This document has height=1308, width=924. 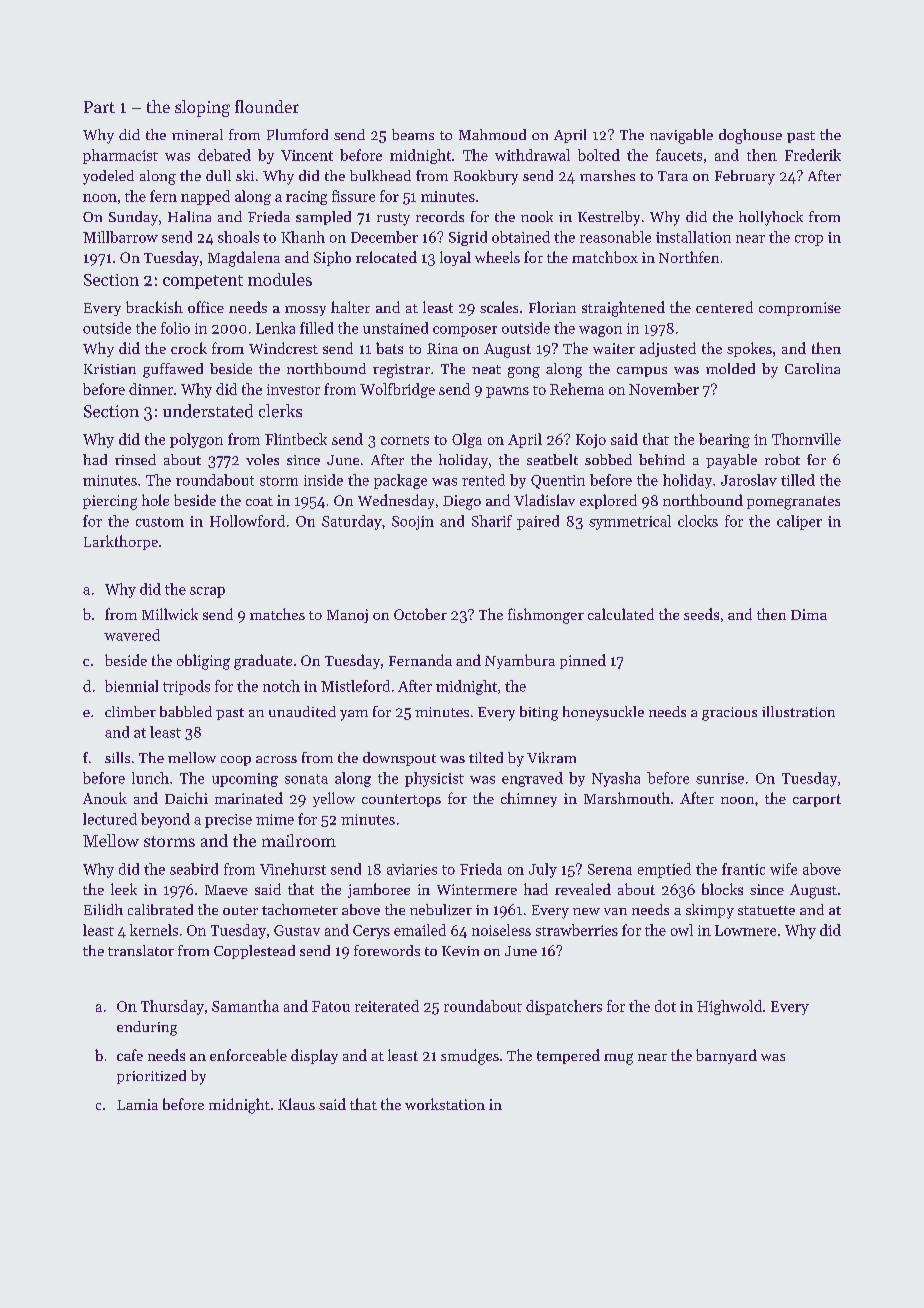 What do you see at coordinates (355, 686) in the document?
I see `Mistleford` at bounding box center [355, 686].
